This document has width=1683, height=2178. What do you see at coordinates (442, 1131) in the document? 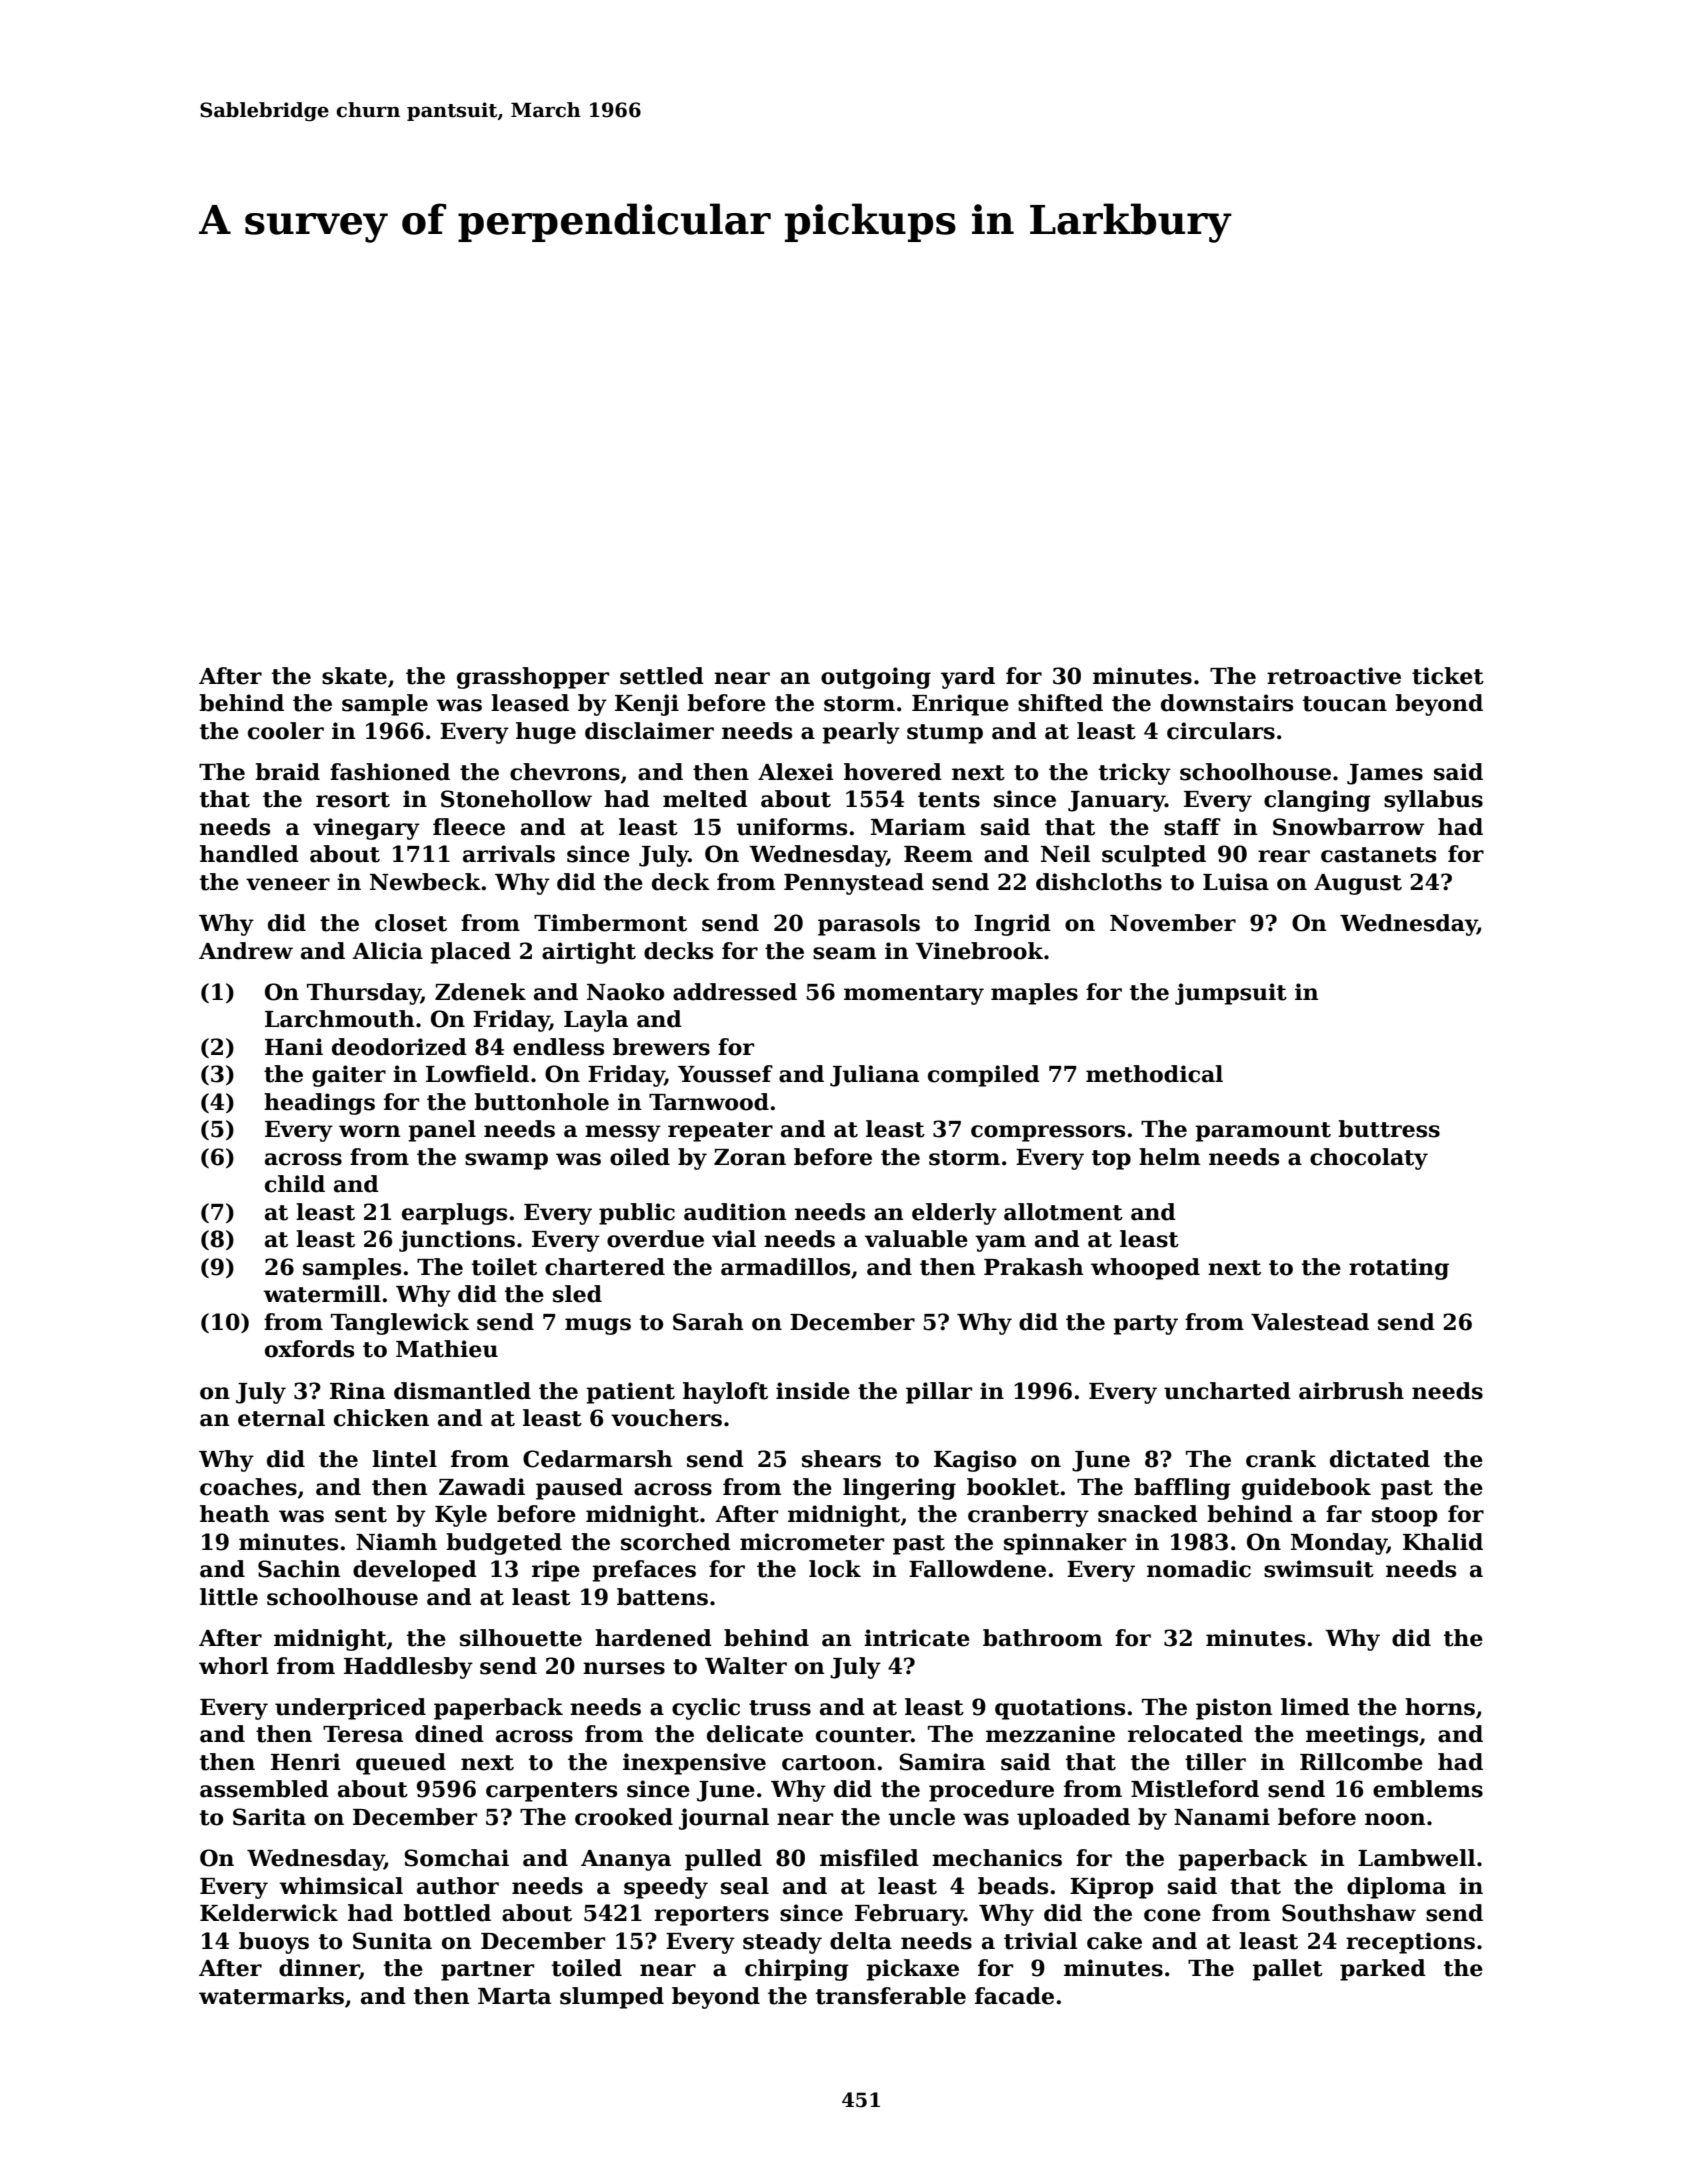
I see `panel` at bounding box center [442, 1131].
